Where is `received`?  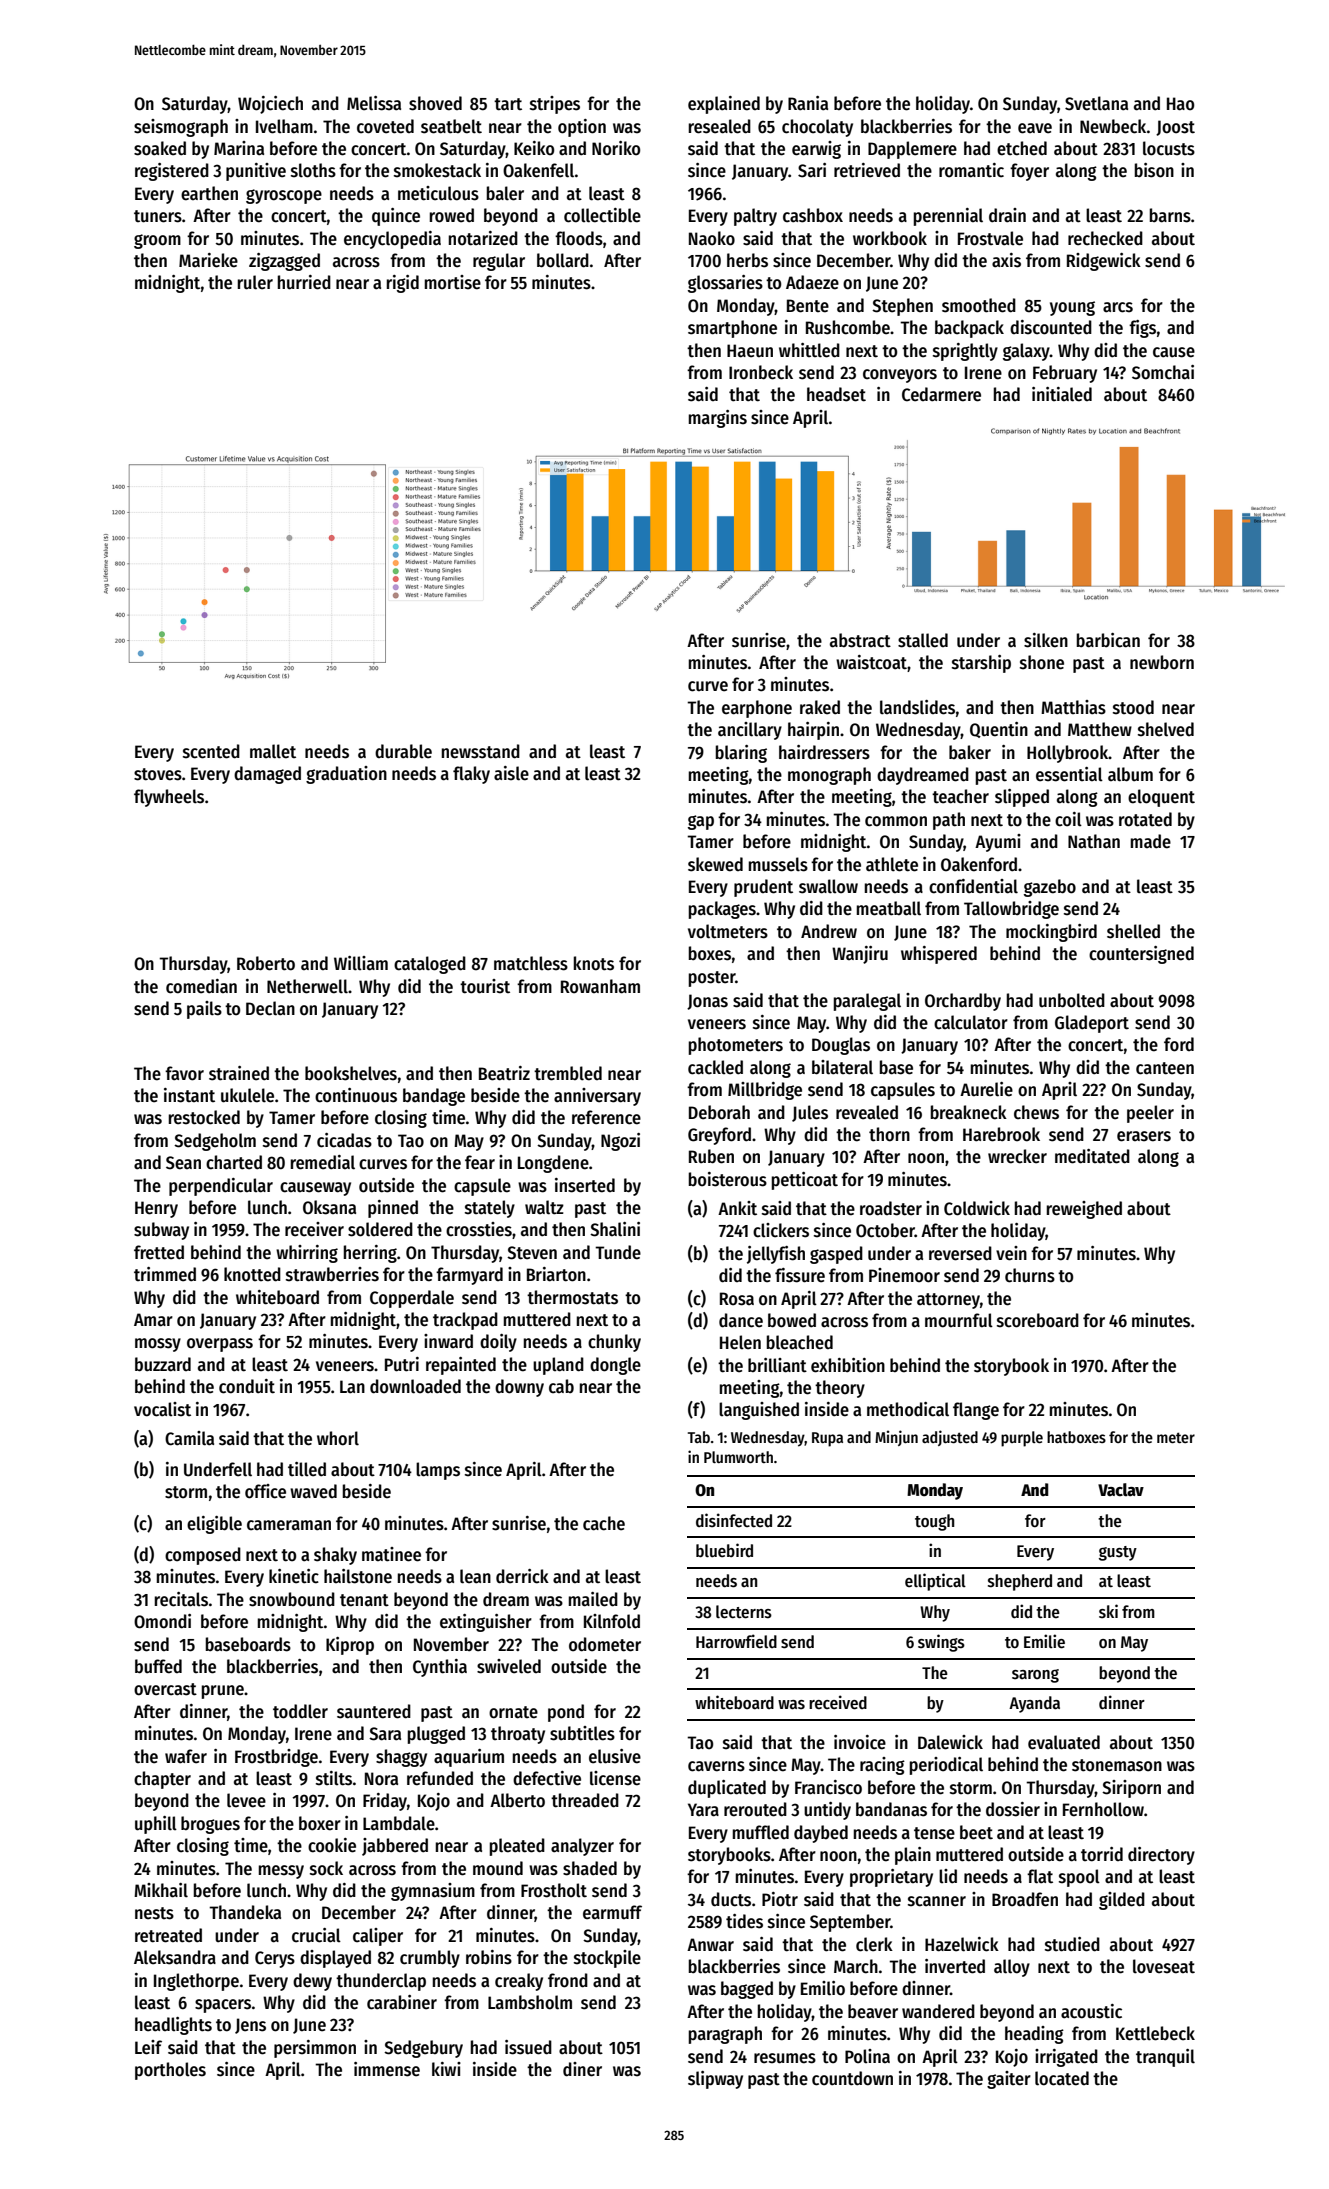
received is located at coordinates (838, 1702).
